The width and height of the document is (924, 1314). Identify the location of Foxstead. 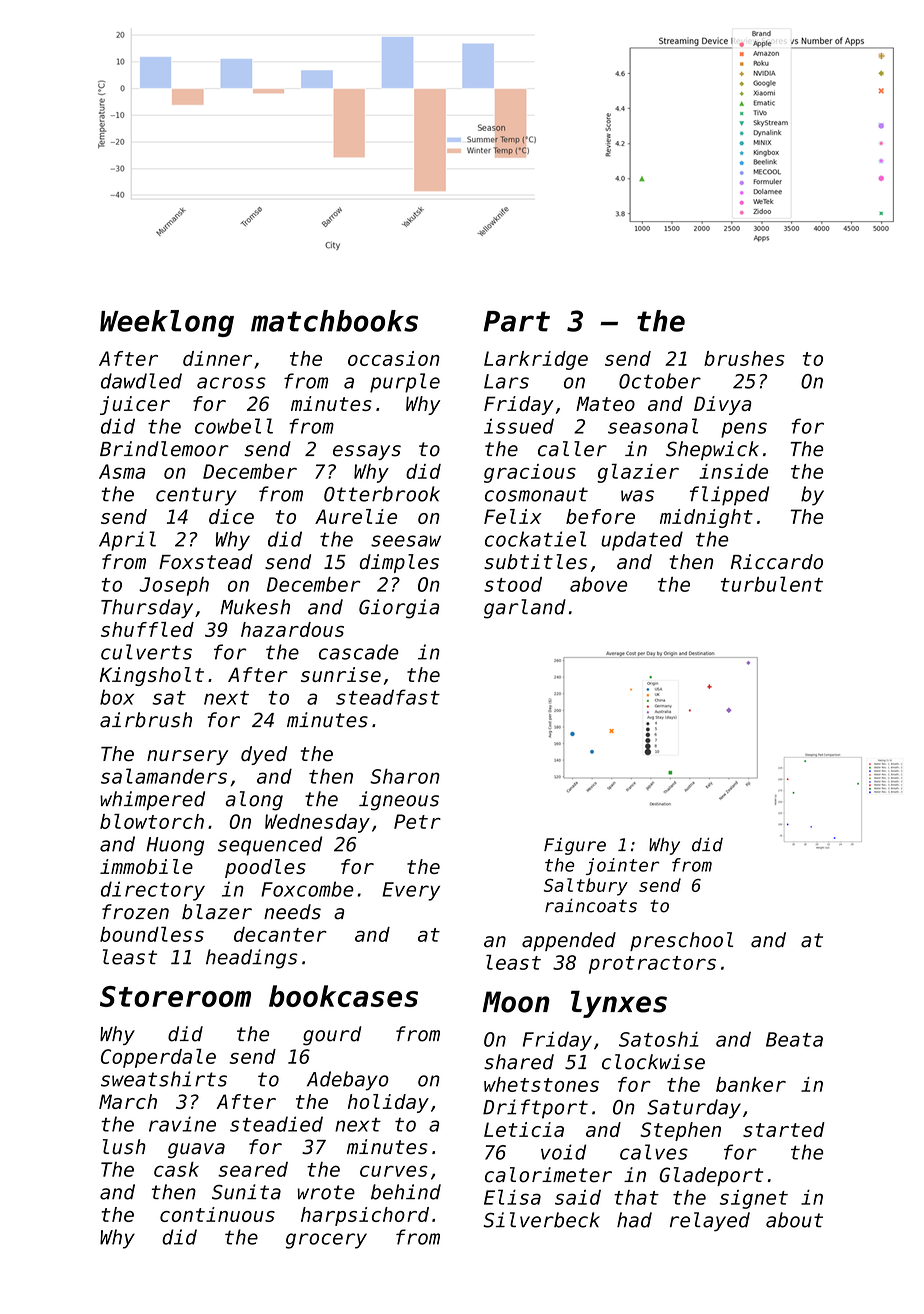
(206, 562).
